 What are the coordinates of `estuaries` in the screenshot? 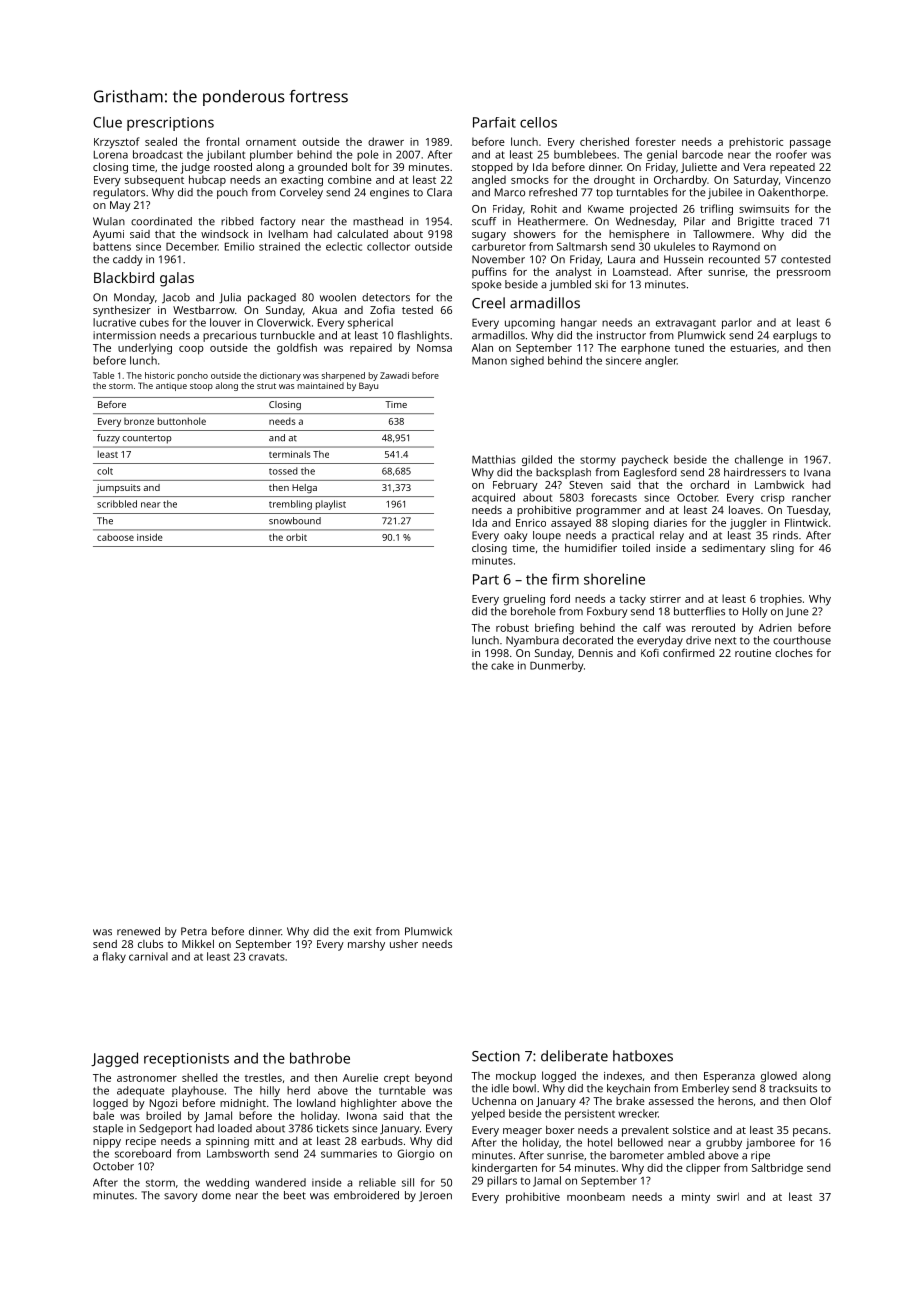 It's located at (753, 348).
